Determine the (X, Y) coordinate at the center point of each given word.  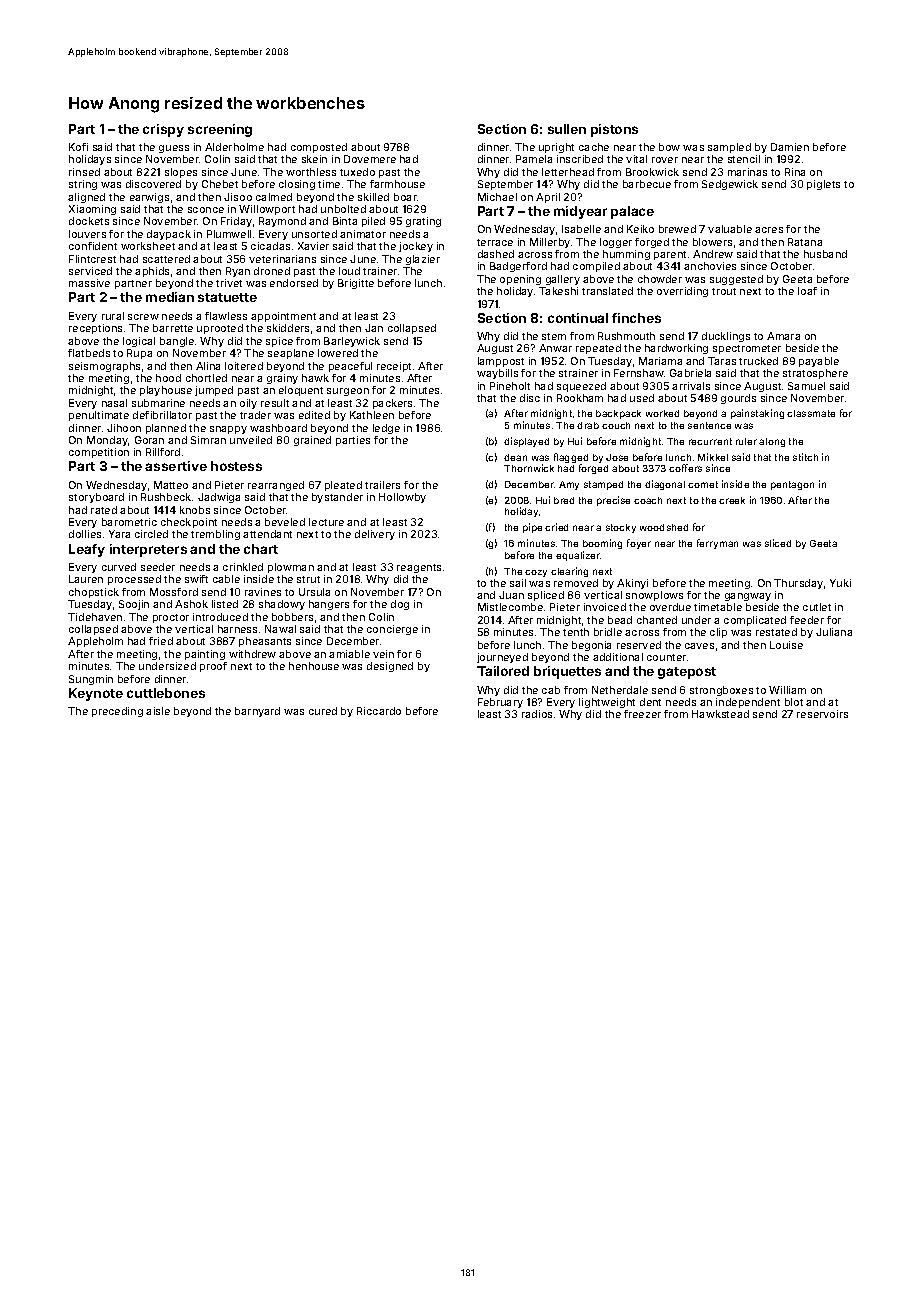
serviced (90, 271)
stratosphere (815, 374)
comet (703, 484)
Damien (790, 147)
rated (104, 510)
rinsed (84, 172)
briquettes (567, 672)
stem (554, 336)
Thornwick (529, 468)
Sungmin (91, 680)
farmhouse (397, 184)
